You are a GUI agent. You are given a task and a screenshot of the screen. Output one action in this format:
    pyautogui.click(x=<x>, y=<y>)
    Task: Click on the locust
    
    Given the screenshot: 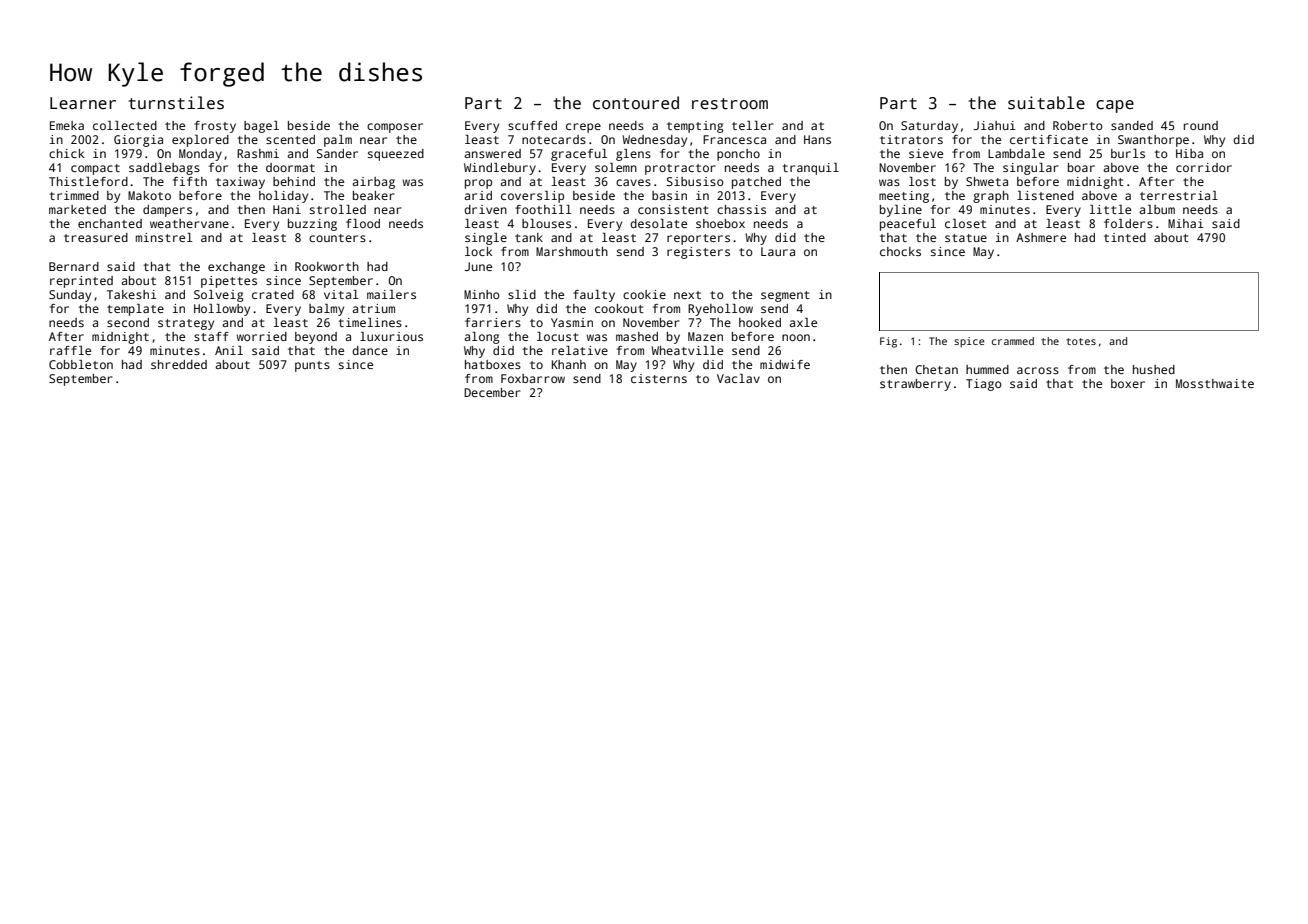 What is the action you would take?
    pyautogui.click(x=558, y=336)
